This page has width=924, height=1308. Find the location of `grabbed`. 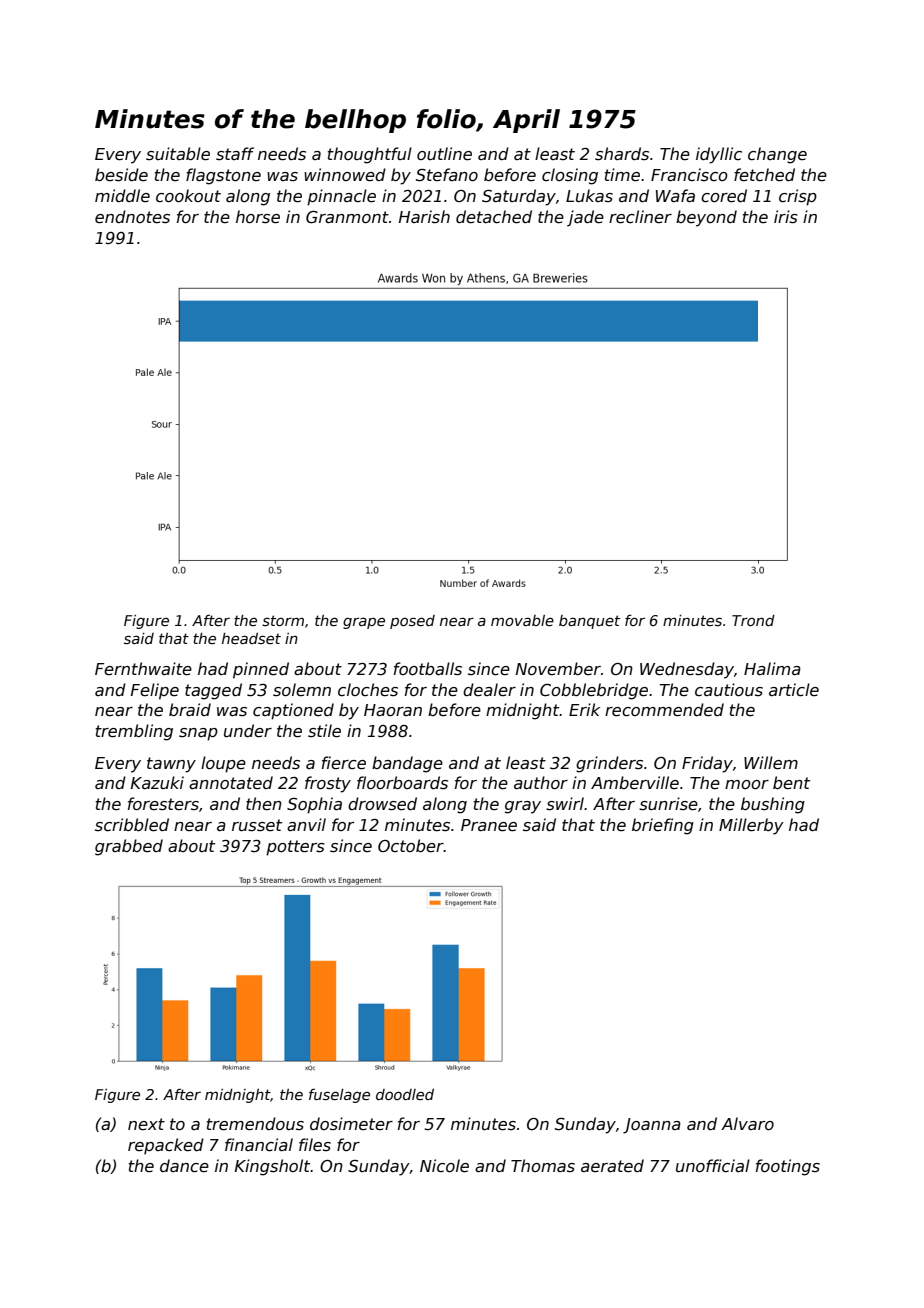

grabbed is located at coordinates (129, 847).
